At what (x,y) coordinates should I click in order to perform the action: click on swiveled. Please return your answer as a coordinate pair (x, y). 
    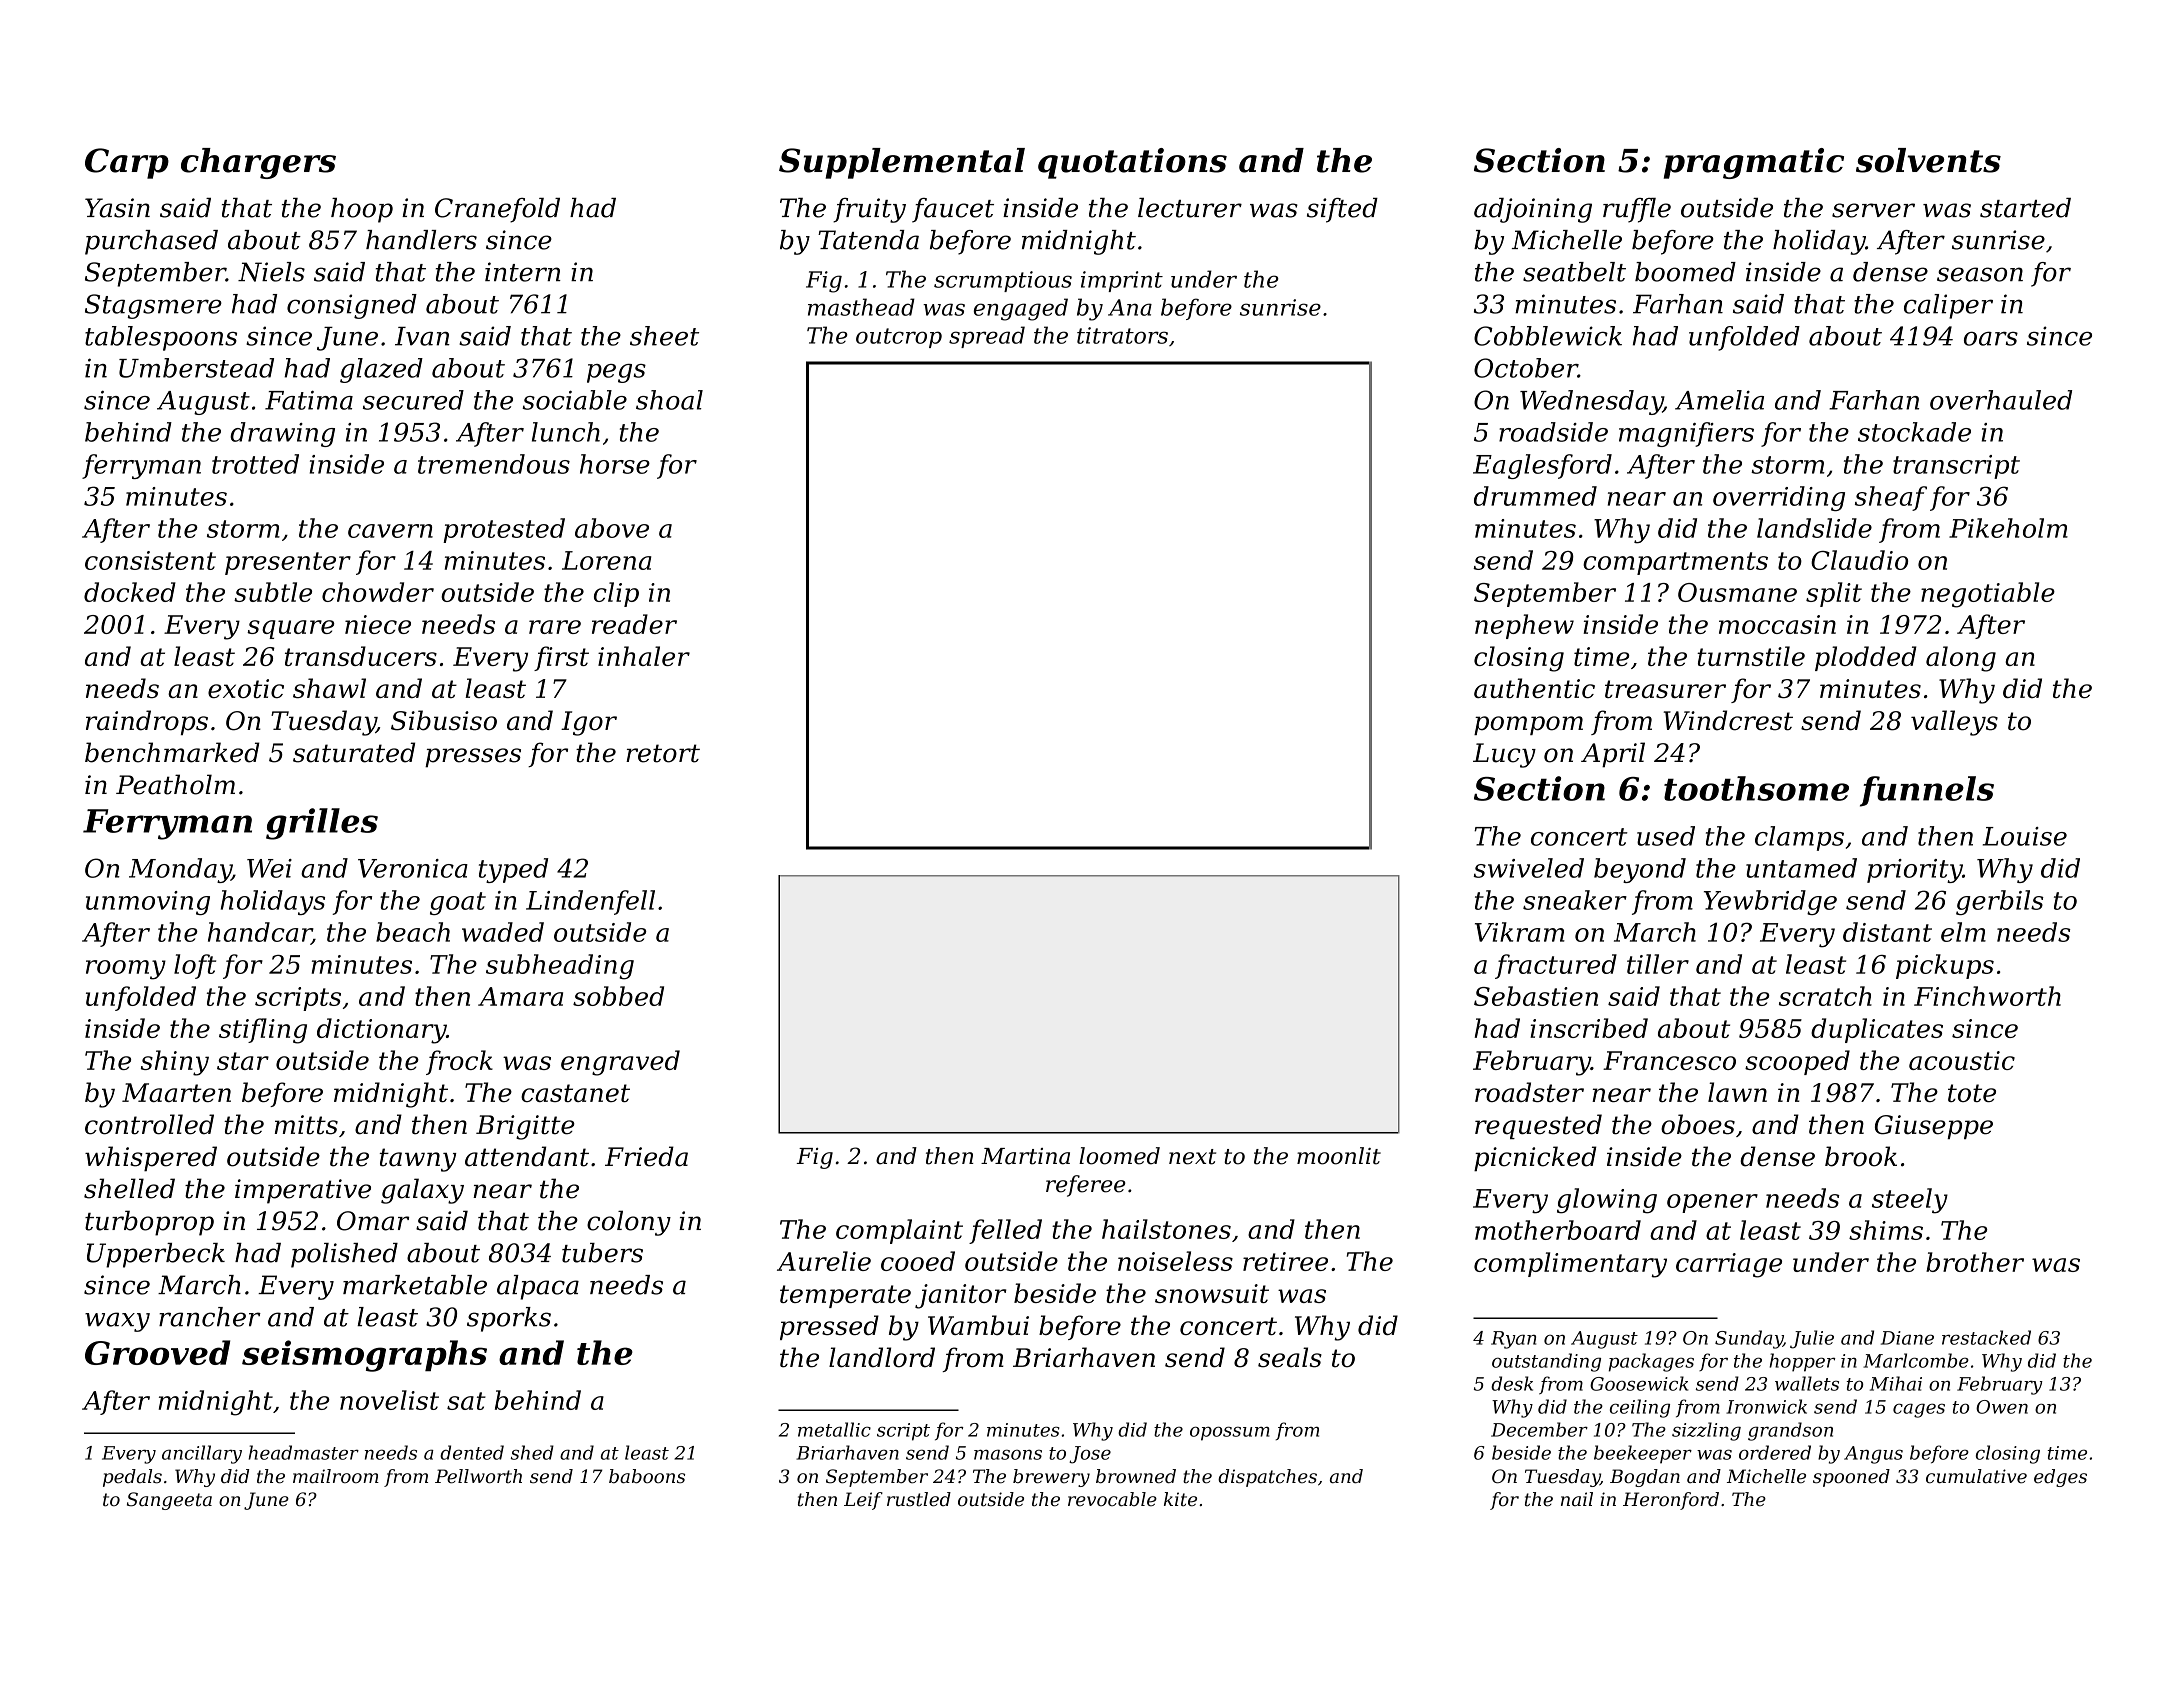
    Looking at the image, I should click on (1529, 868).
